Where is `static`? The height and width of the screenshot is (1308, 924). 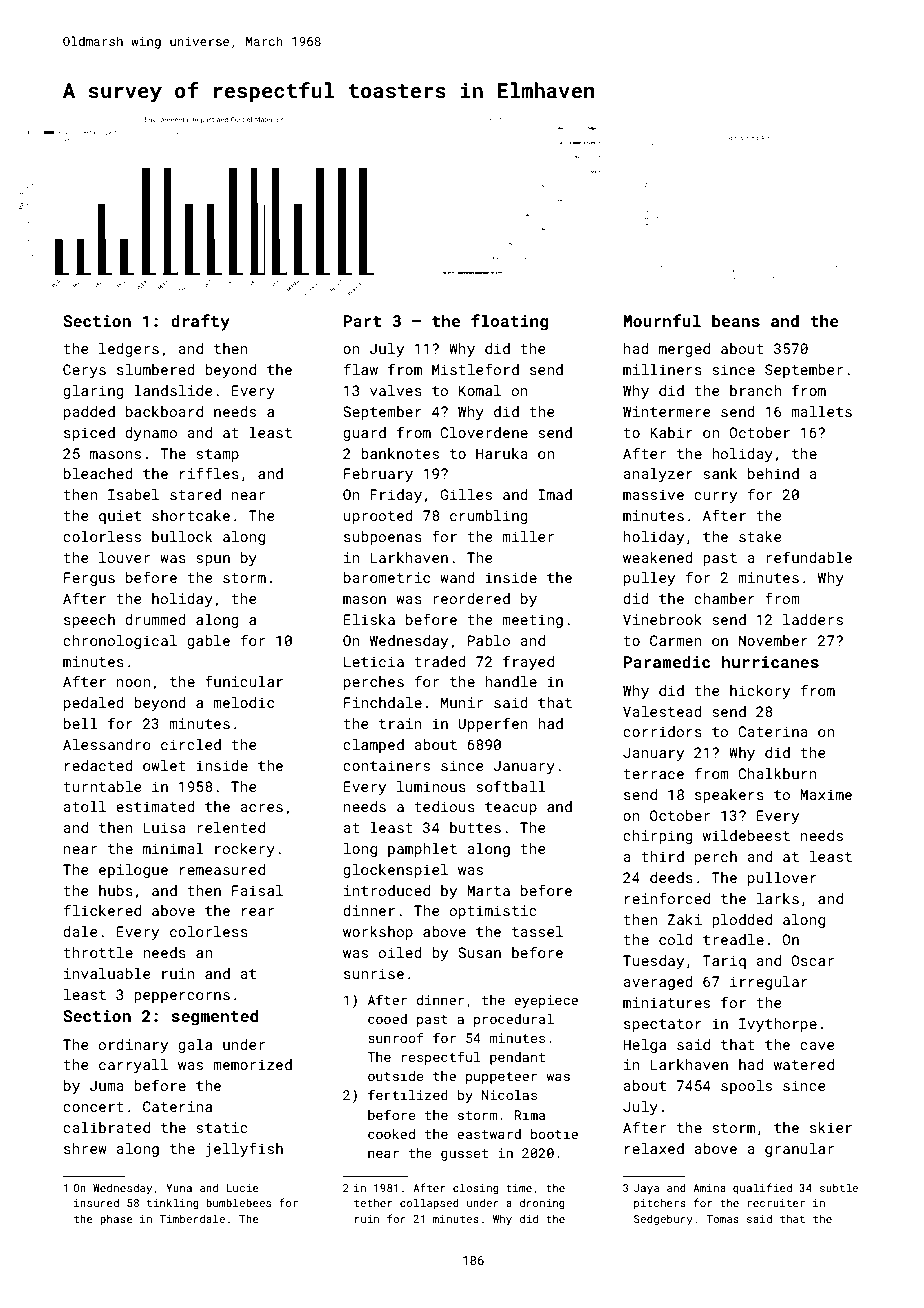 static is located at coordinates (222, 1127).
